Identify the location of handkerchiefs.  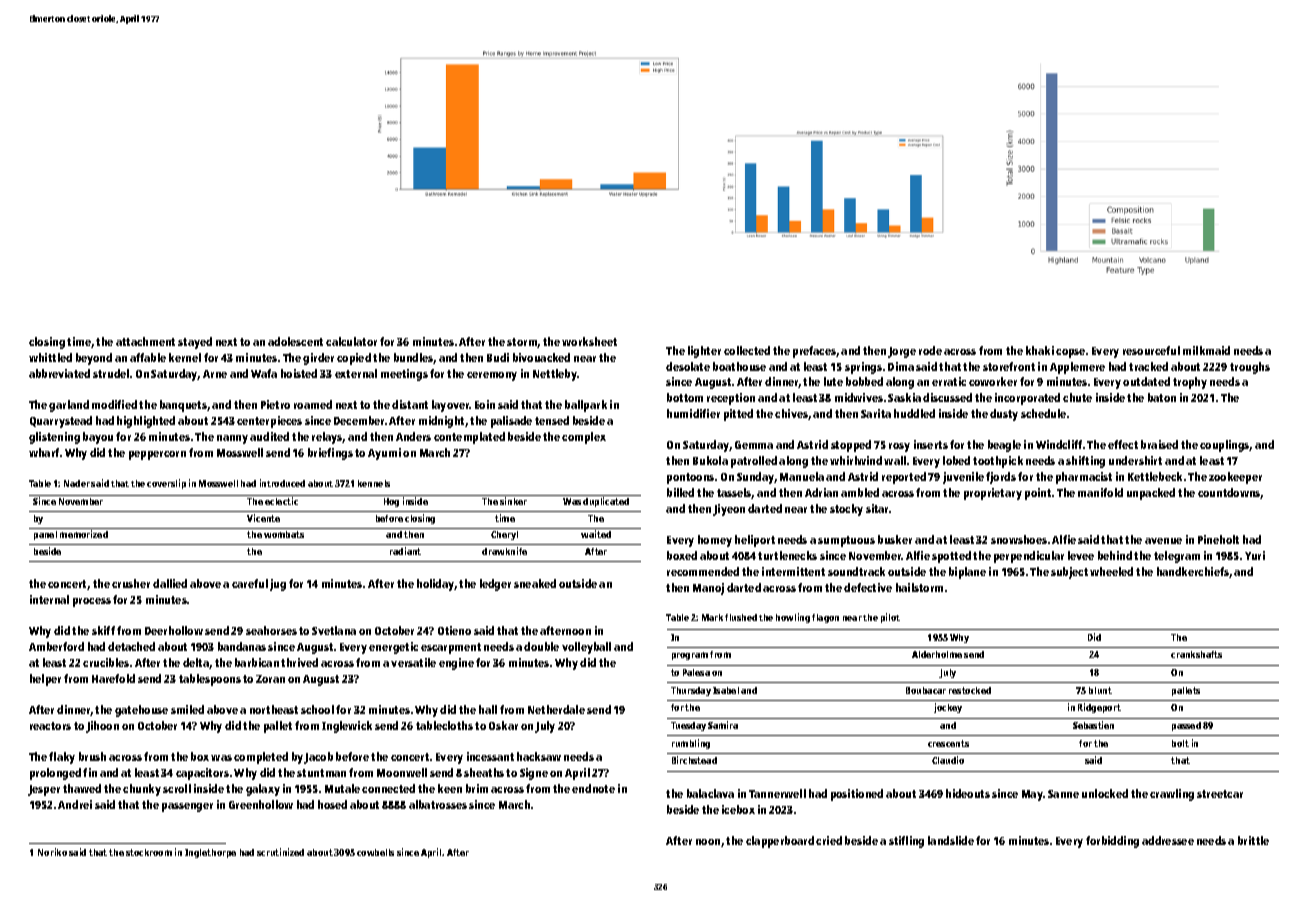
(1193, 571).
